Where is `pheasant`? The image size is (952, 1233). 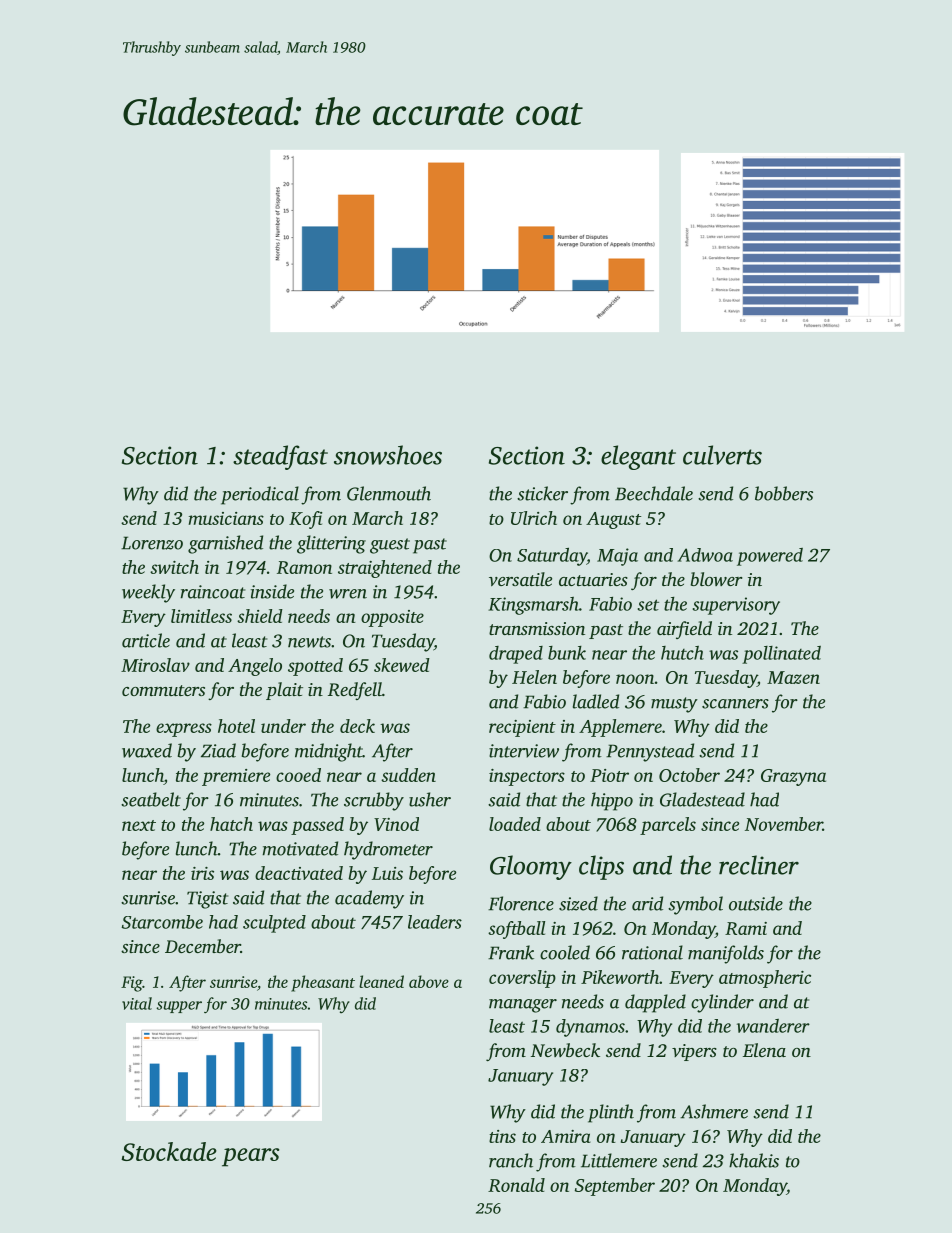
pheasant is located at coordinates (323, 983).
